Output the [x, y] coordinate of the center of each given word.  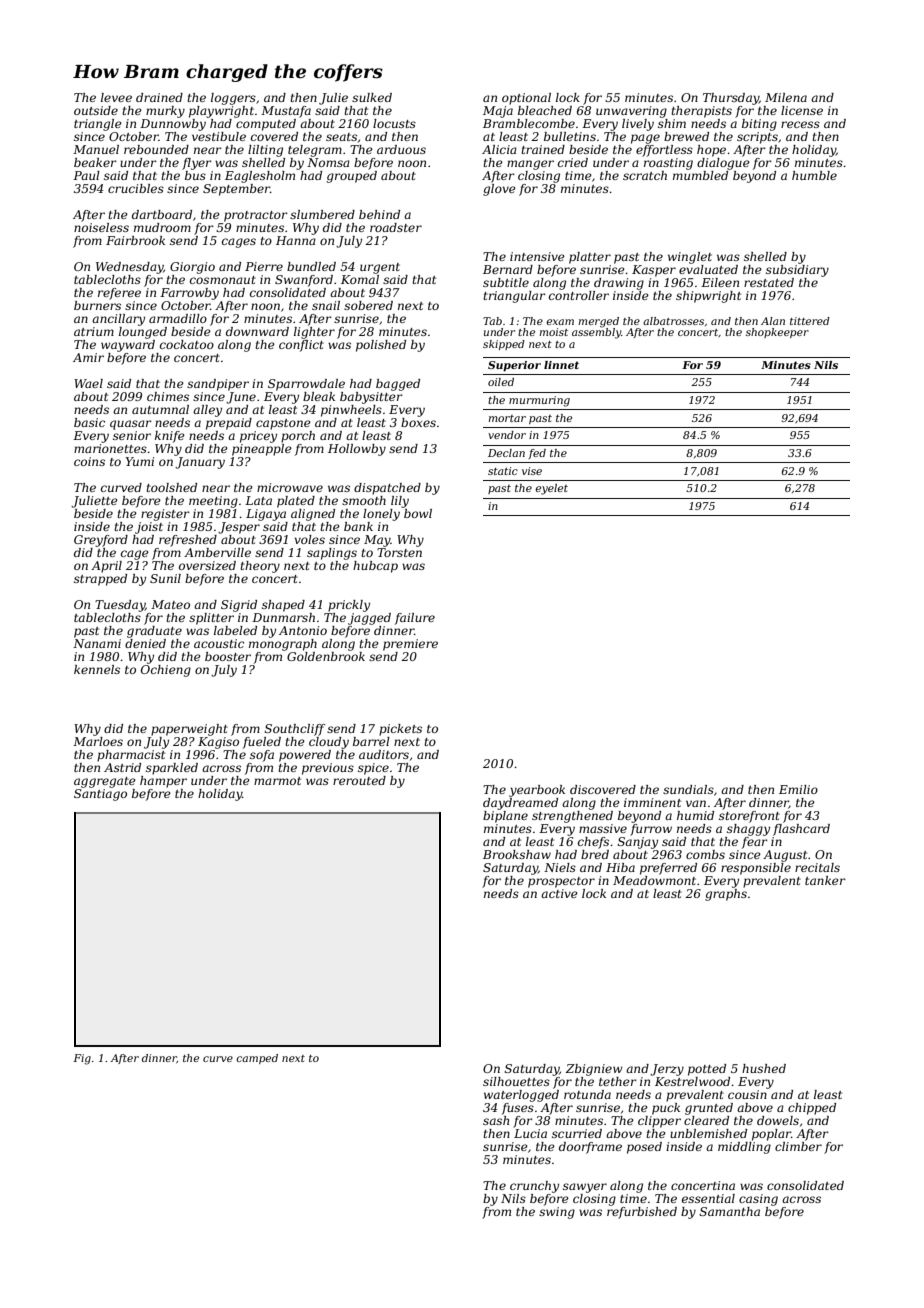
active [559, 893]
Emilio [798, 789]
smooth [364, 500]
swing [557, 1213]
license [802, 110]
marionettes [110, 448]
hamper [163, 782]
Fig [82, 1059]
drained [159, 97]
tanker [825, 880]
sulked [372, 97]
